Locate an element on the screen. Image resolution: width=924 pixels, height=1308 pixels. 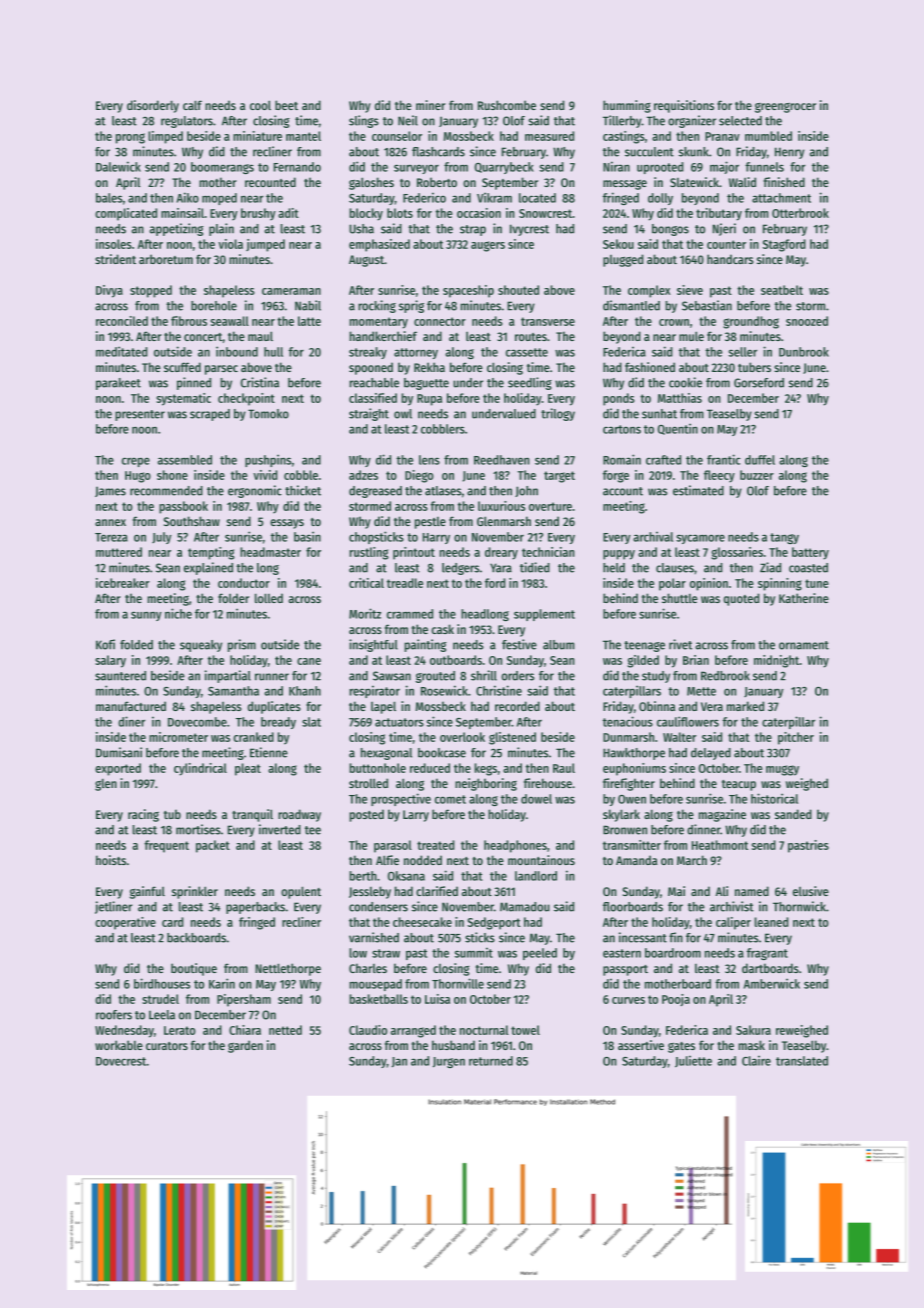
reduced is located at coordinates (430, 768).
